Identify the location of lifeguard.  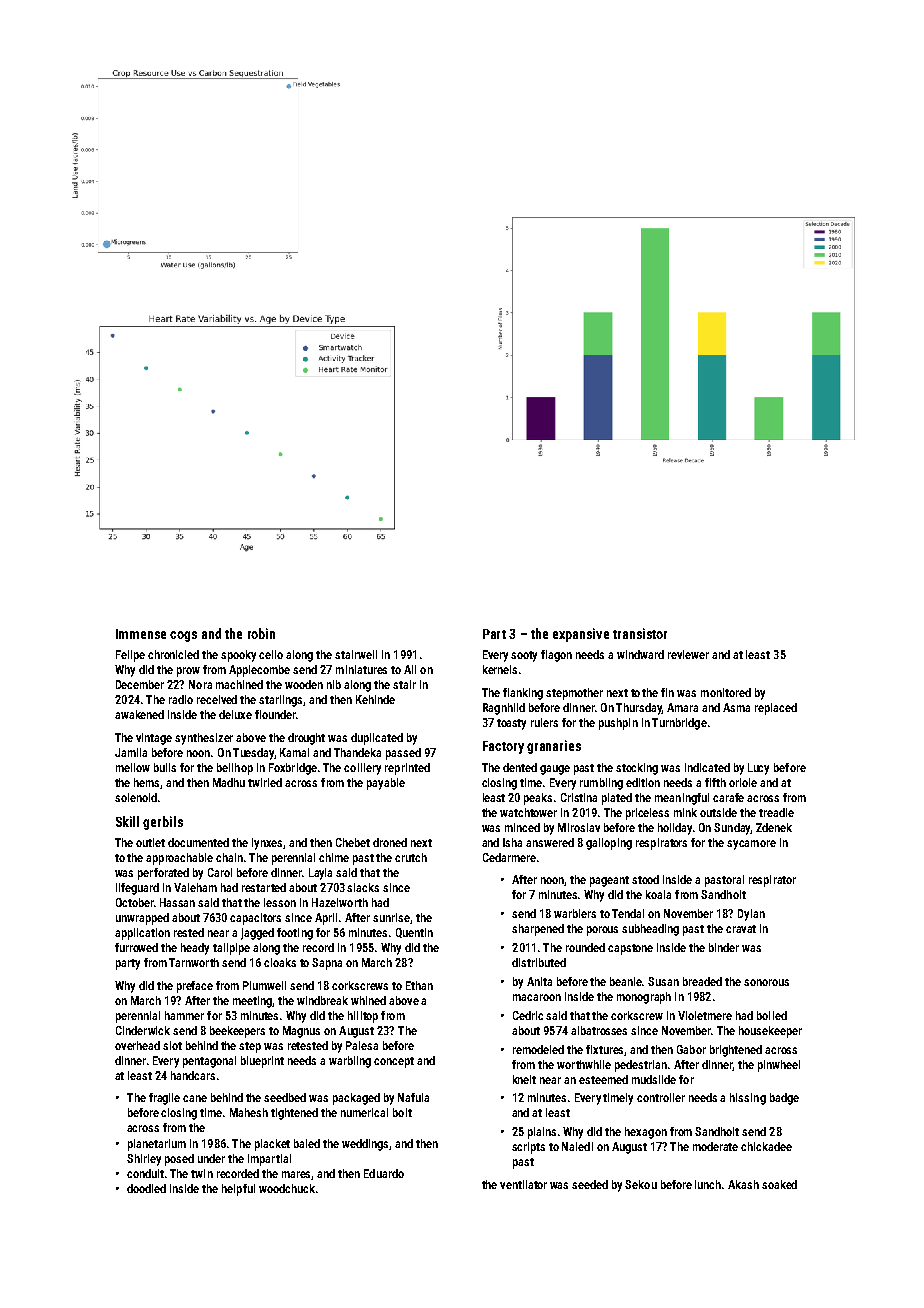
(137, 889).
